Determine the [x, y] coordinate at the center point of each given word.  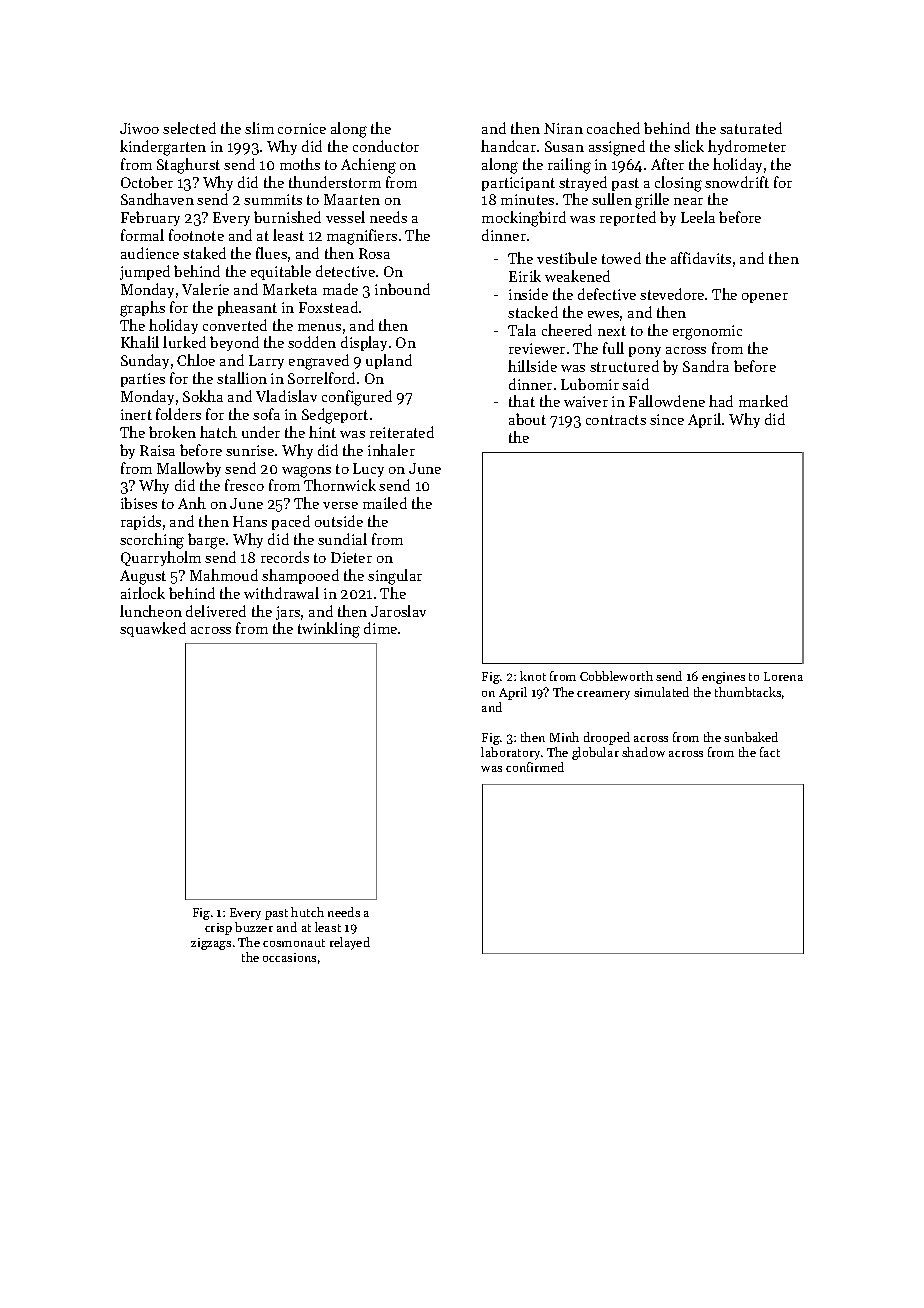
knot [533, 676]
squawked [153, 629]
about [527, 419]
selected [189, 128]
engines [723, 678]
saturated [751, 128]
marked [763, 401]
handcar [508, 146]
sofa [266, 414]
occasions [289, 957]
